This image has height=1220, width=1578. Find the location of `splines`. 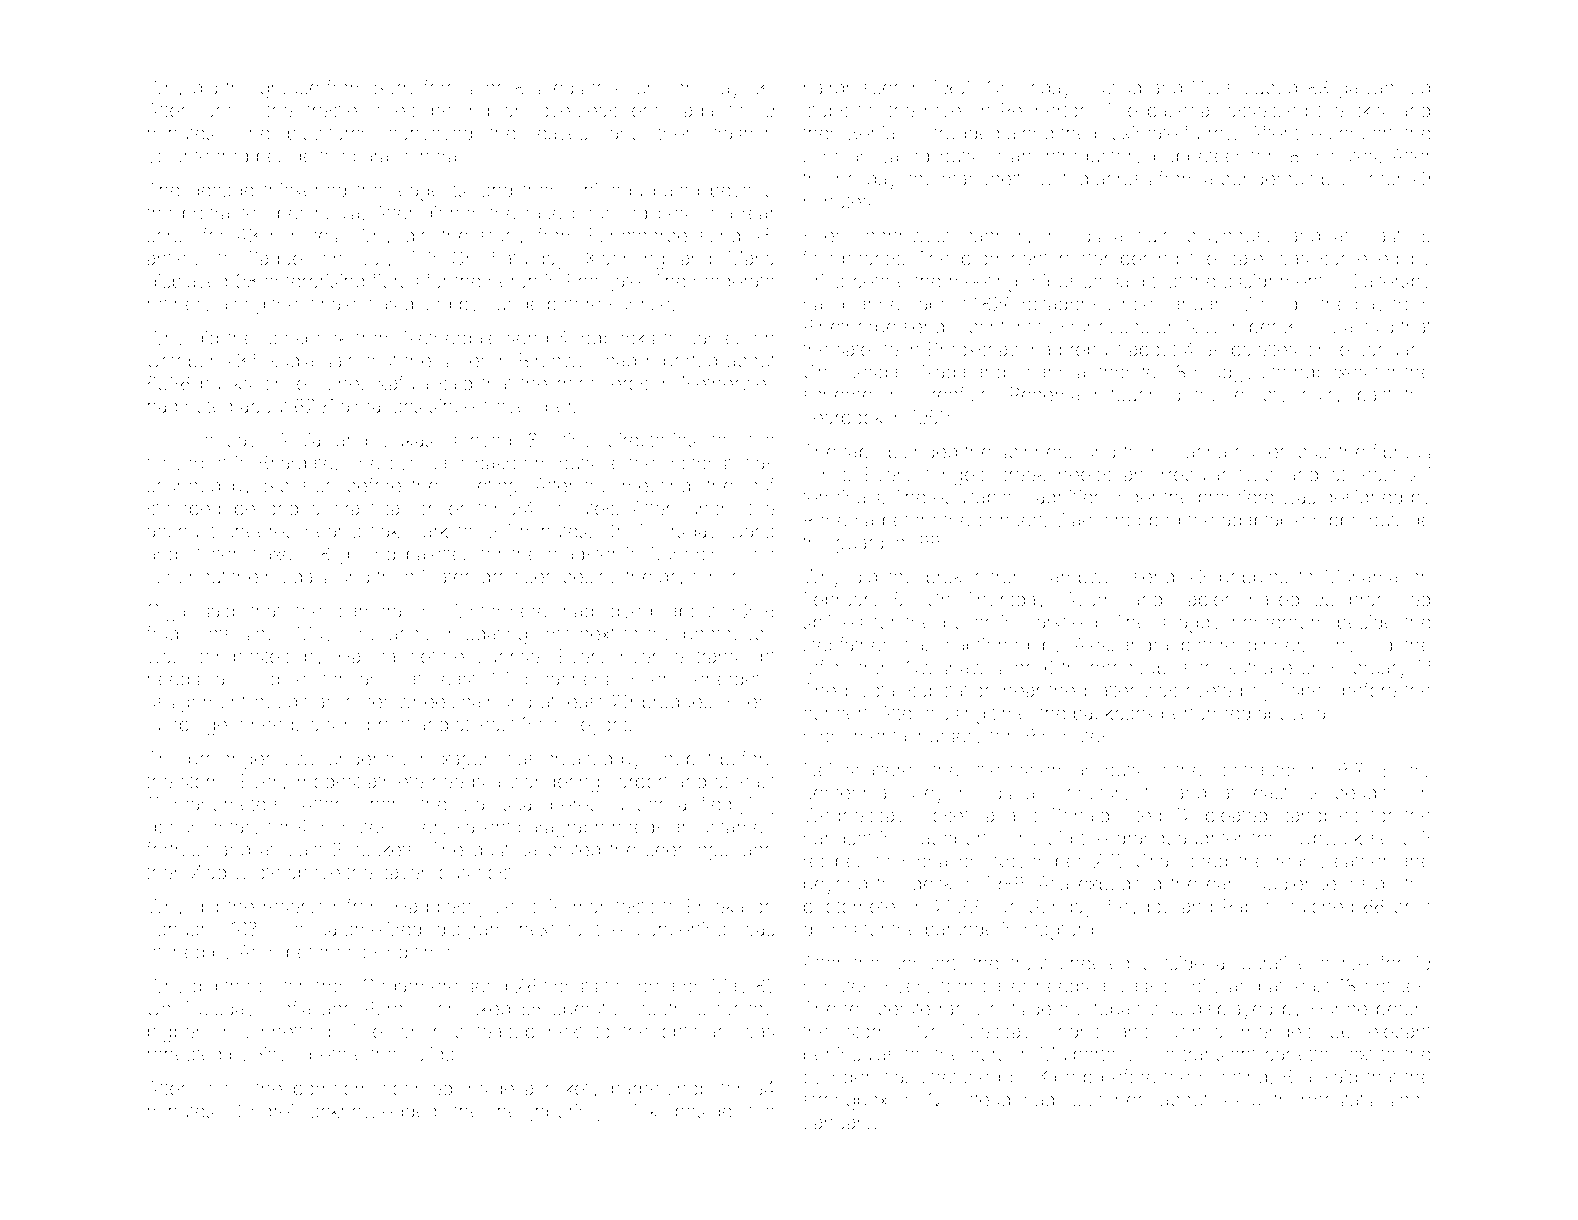

splines is located at coordinates (833, 624).
